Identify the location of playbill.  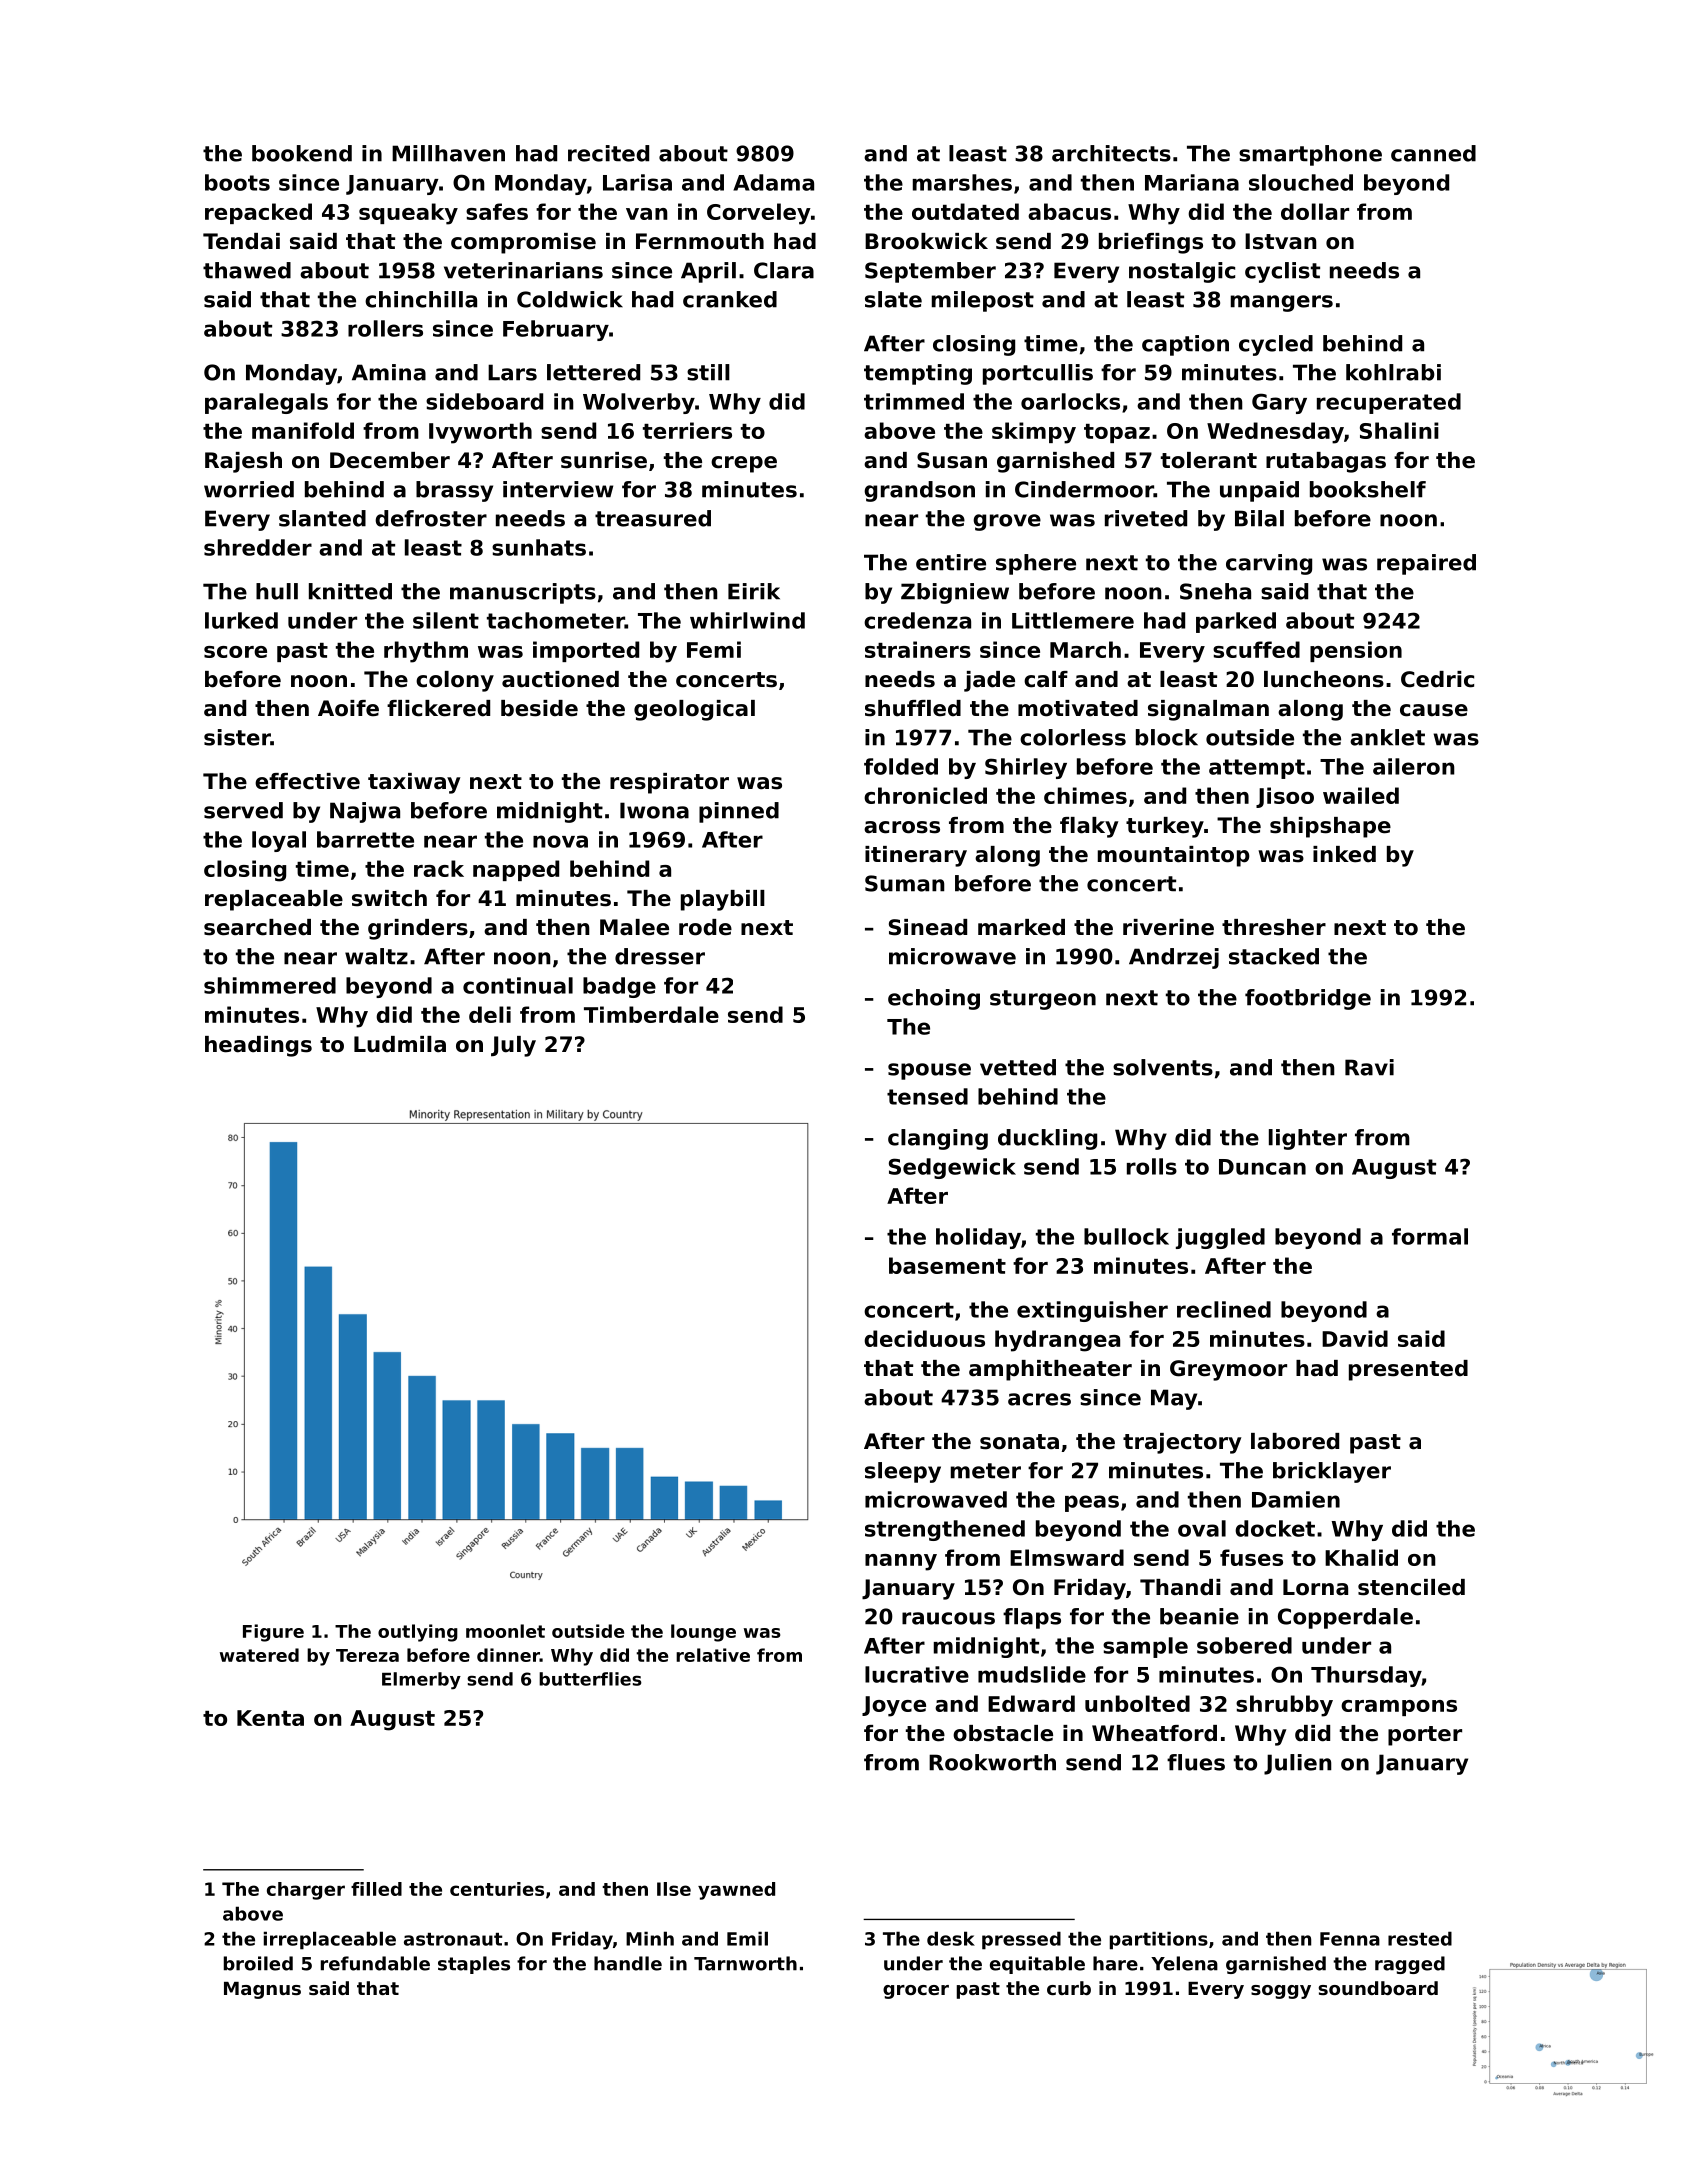
(723, 900).
